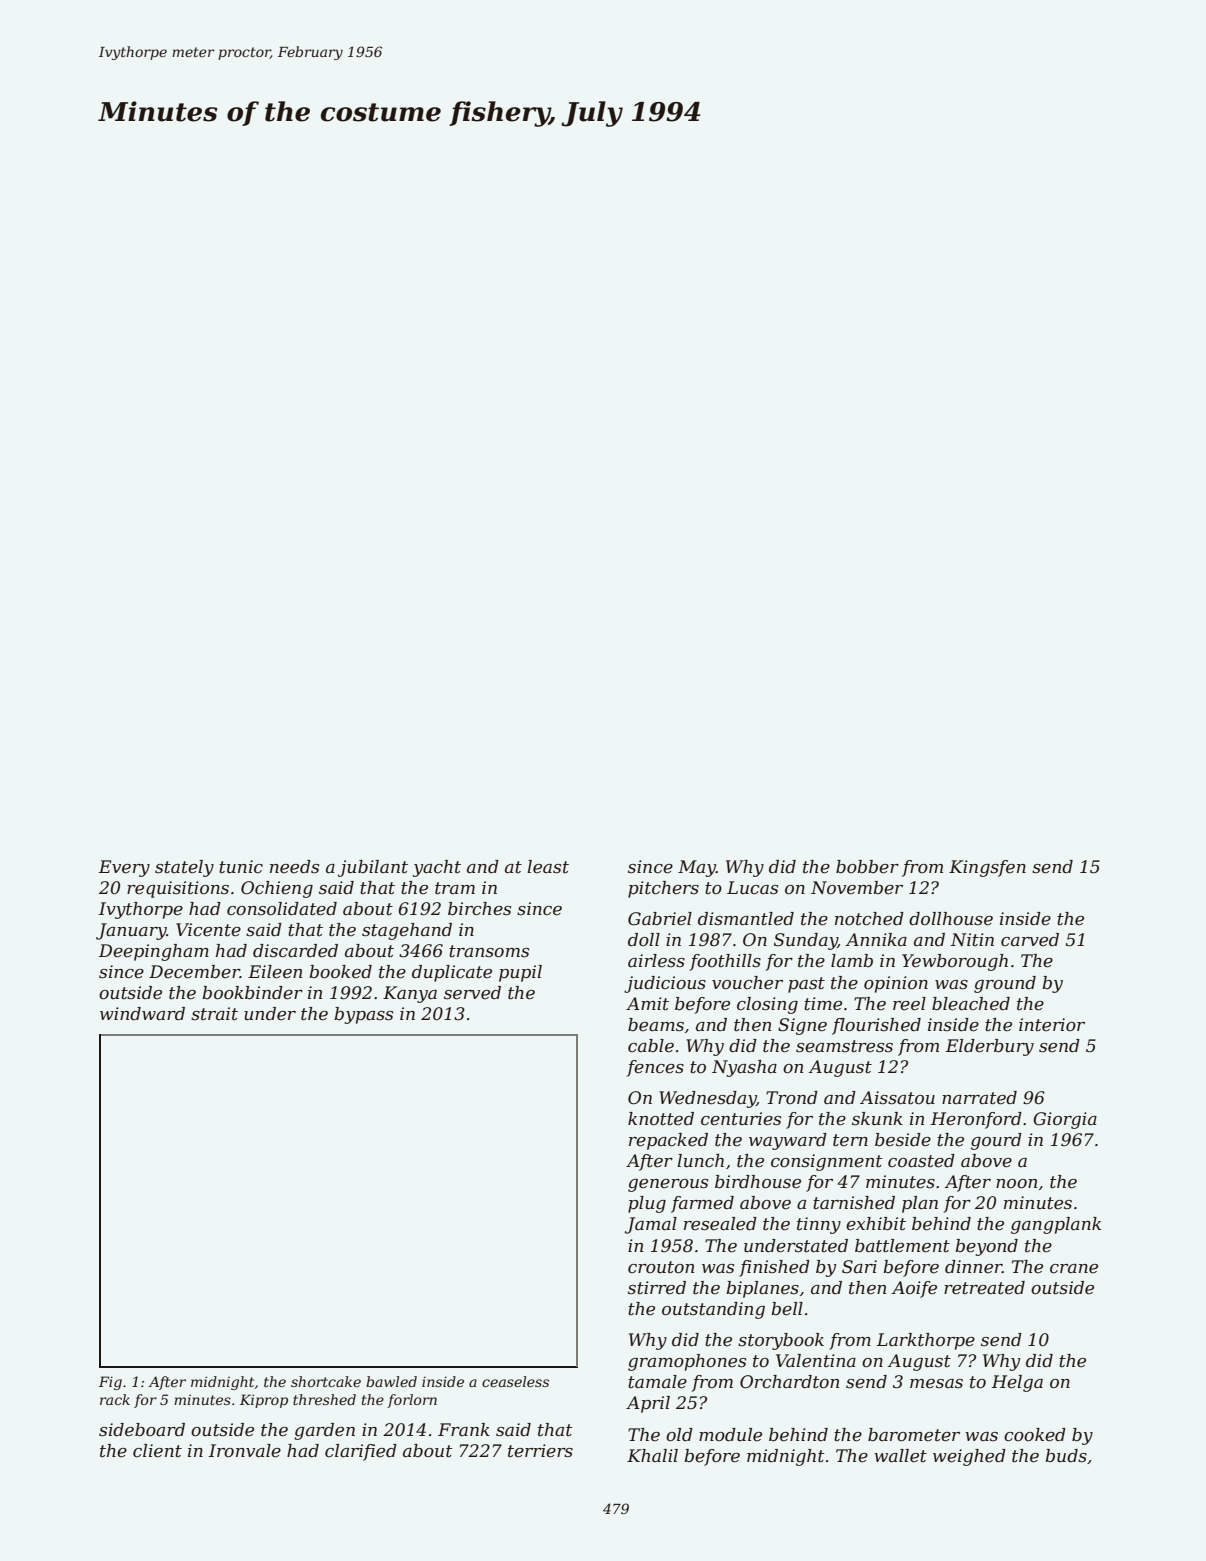  I want to click on interior, so click(1052, 1024).
